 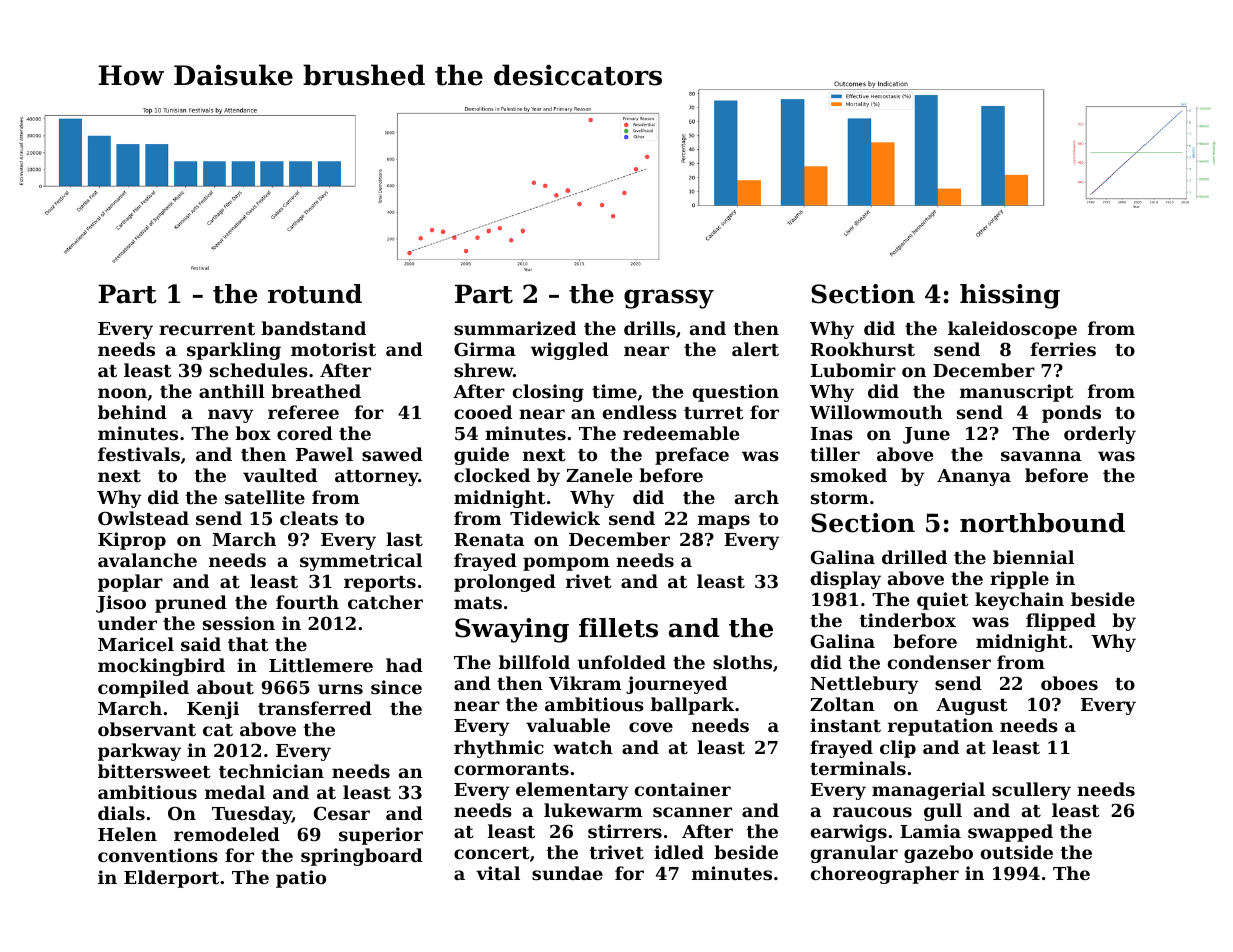 What do you see at coordinates (840, 498) in the image?
I see `storm` at bounding box center [840, 498].
